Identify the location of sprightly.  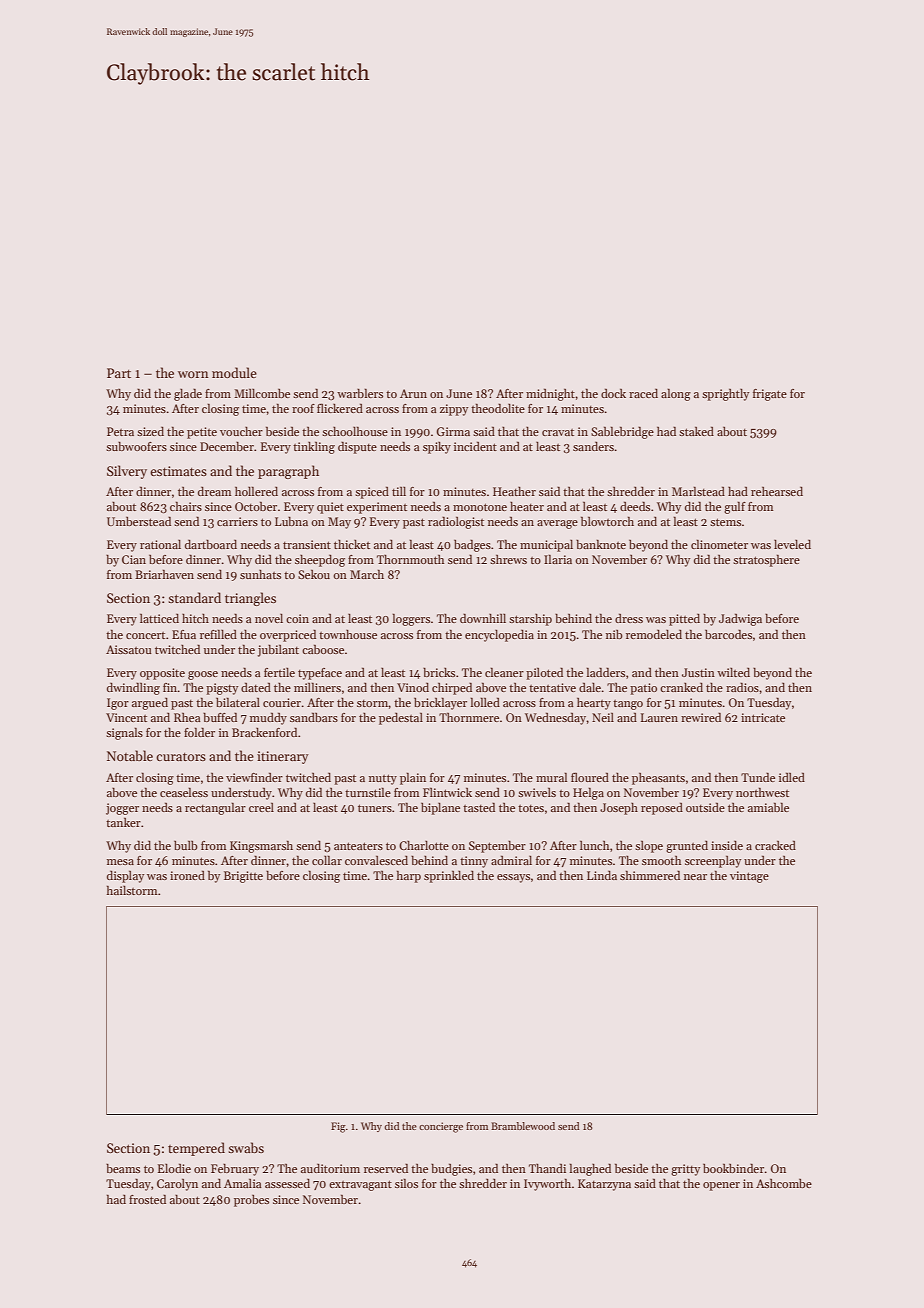
(725, 395).
